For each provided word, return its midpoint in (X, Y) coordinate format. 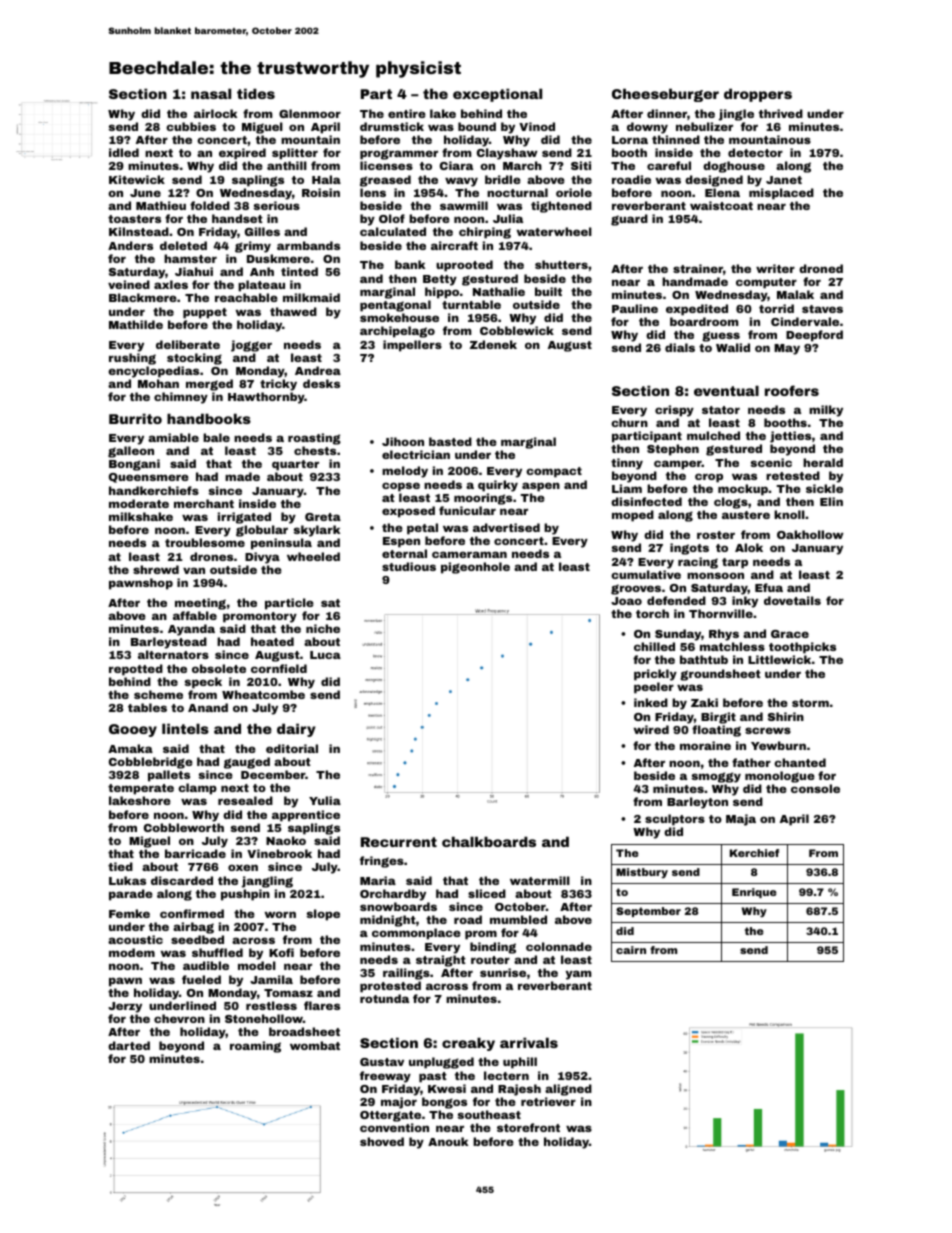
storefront (528, 1127)
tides (256, 93)
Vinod (537, 126)
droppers (758, 95)
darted (129, 1045)
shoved (382, 1141)
